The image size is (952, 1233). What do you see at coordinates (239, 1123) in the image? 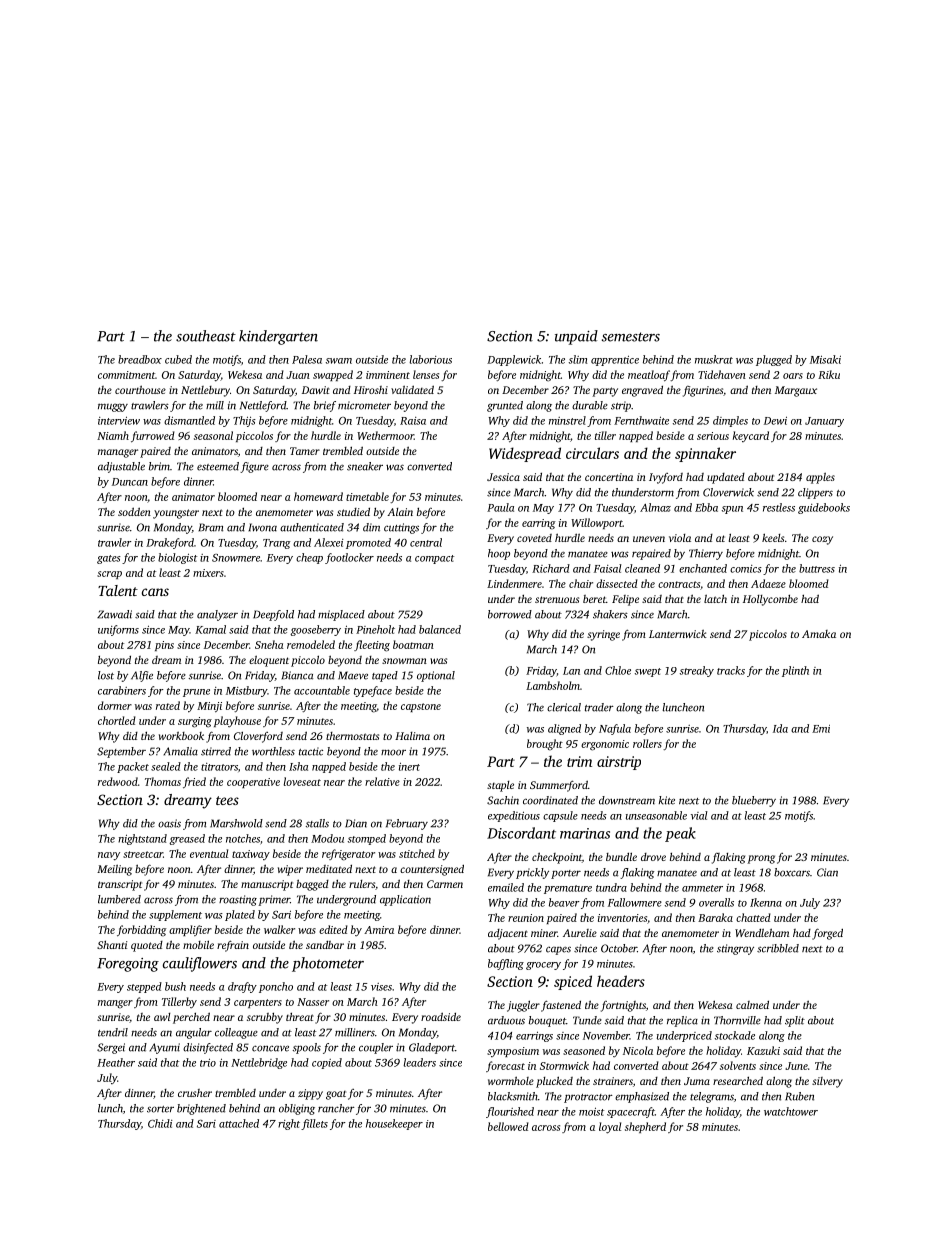
I see `attached` at bounding box center [239, 1123].
